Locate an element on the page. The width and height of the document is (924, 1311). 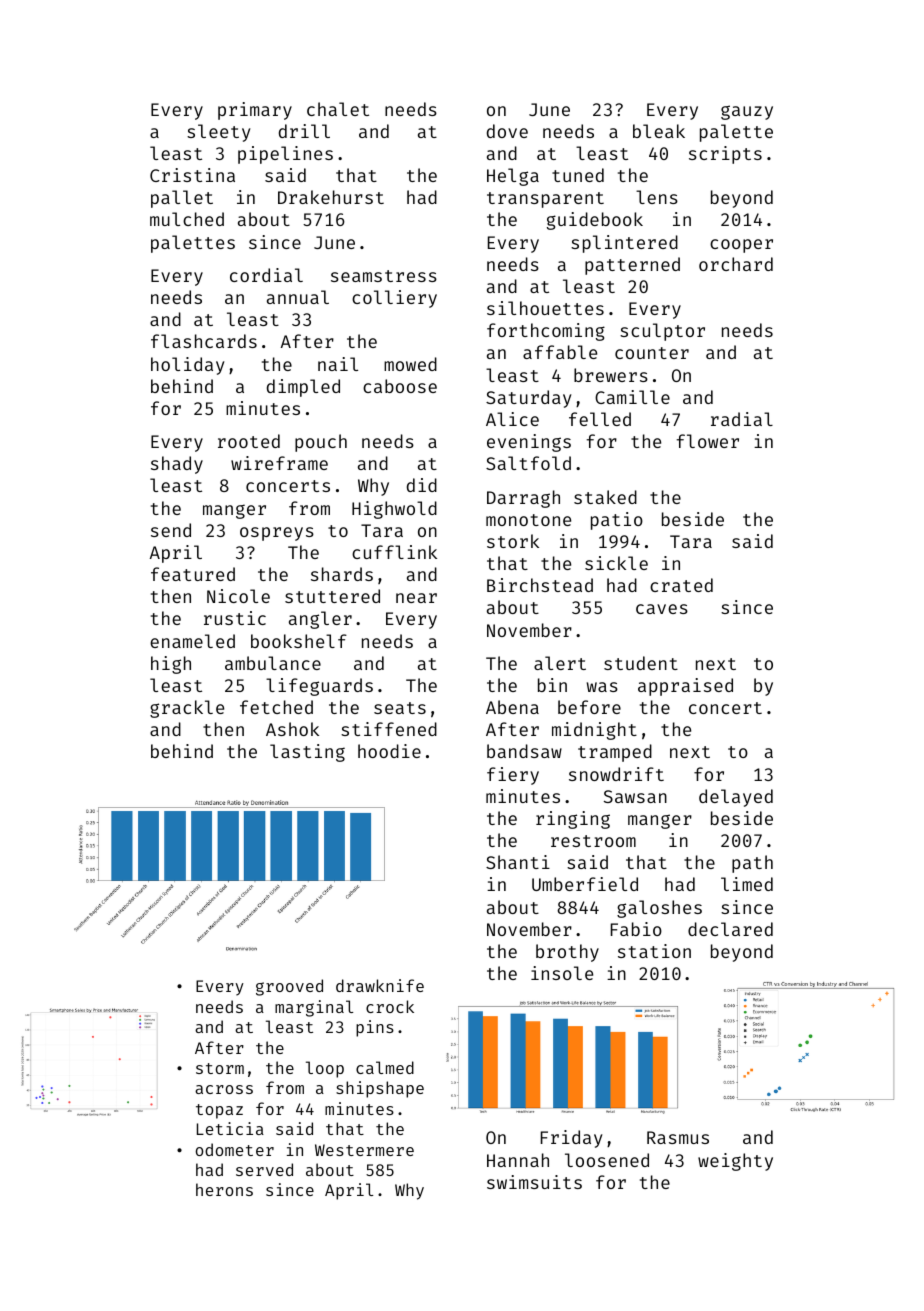
primary is located at coordinates (255, 111).
